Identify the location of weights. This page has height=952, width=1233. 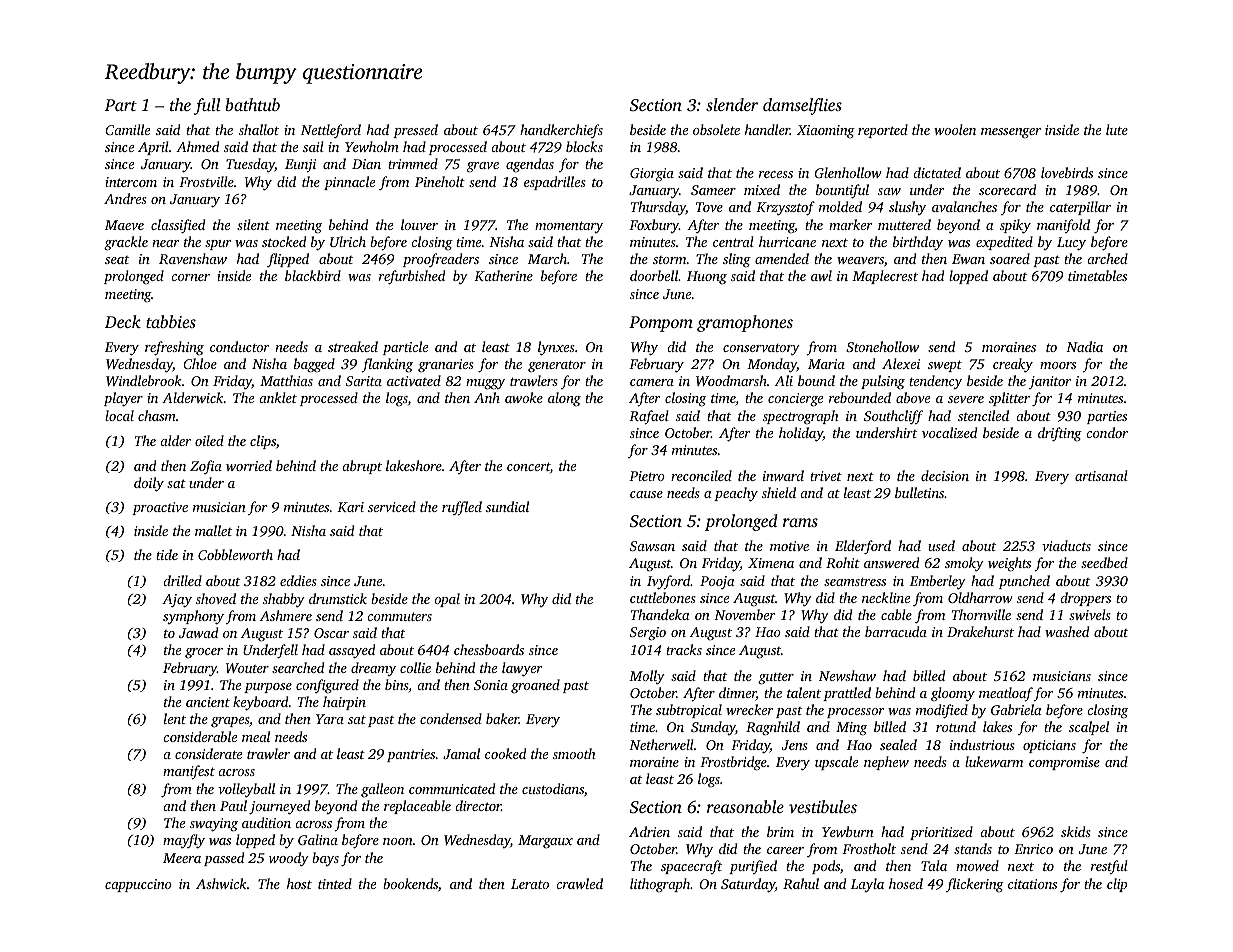
(1009, 564).
